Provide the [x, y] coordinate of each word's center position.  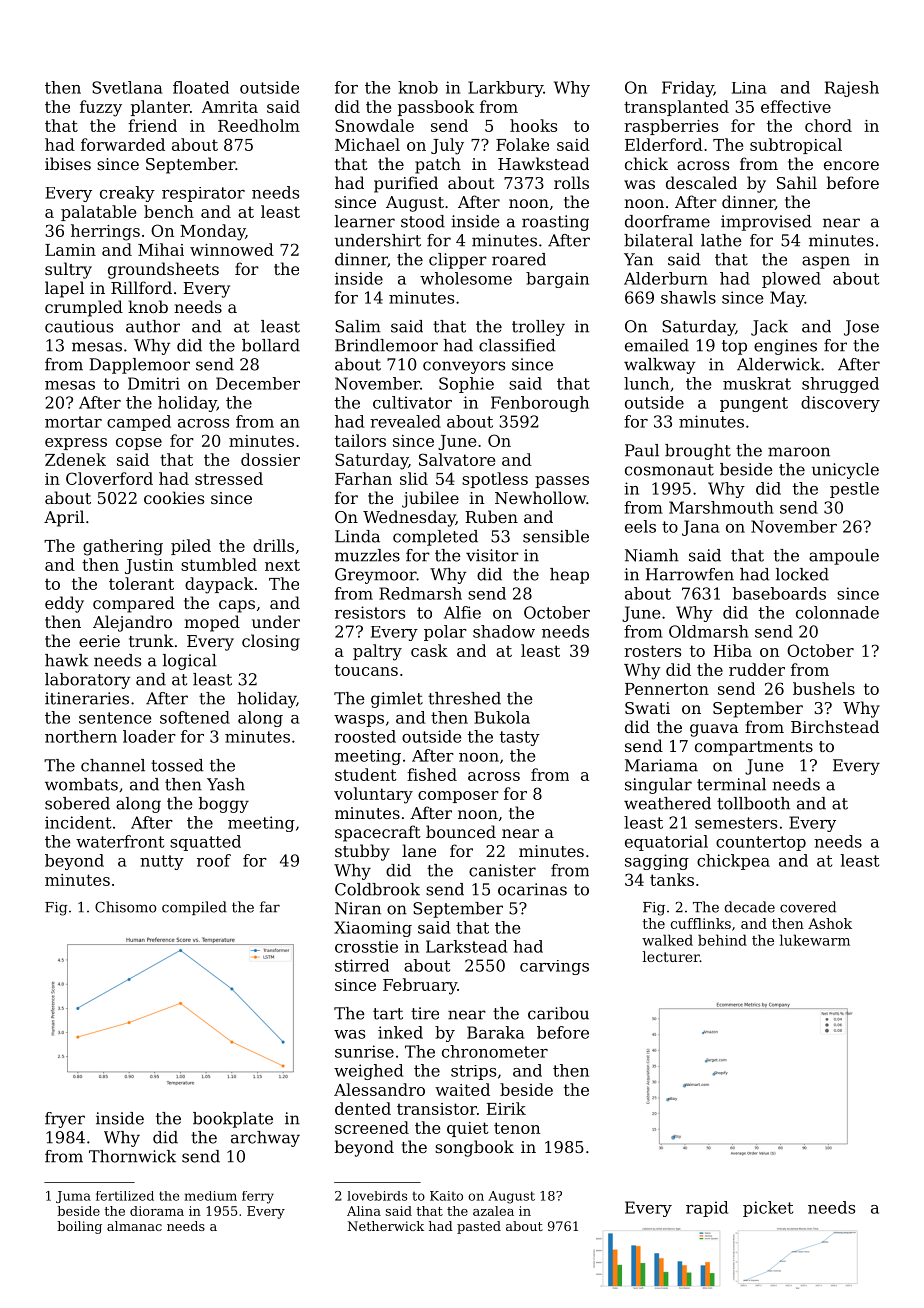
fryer [65, 1120]
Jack [769, 328]
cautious [79, 326]
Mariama [661, 765]
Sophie [466, 385]
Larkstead [466, 946]
